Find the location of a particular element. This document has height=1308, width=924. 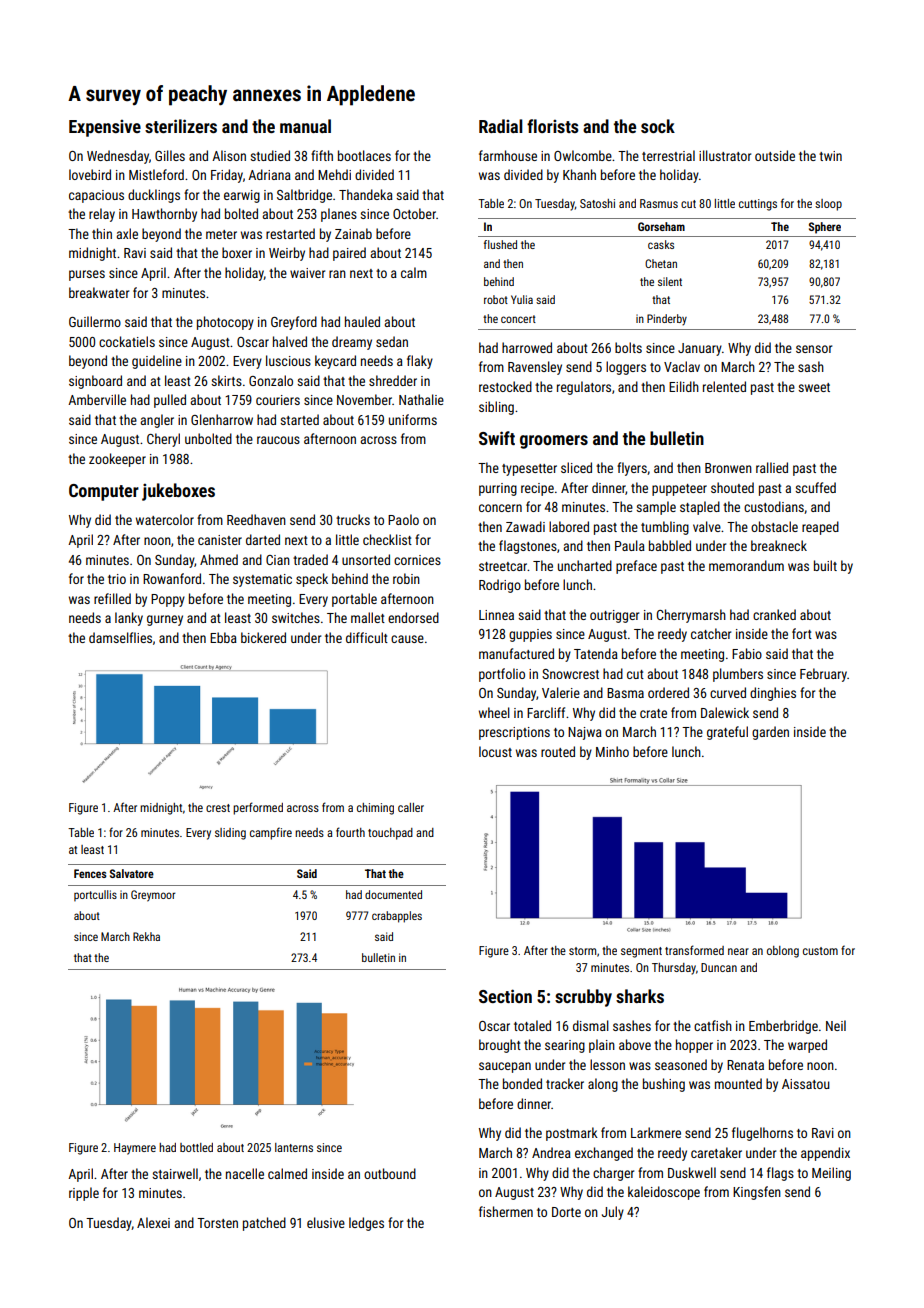

garden is located at coordinates (770, 733).
